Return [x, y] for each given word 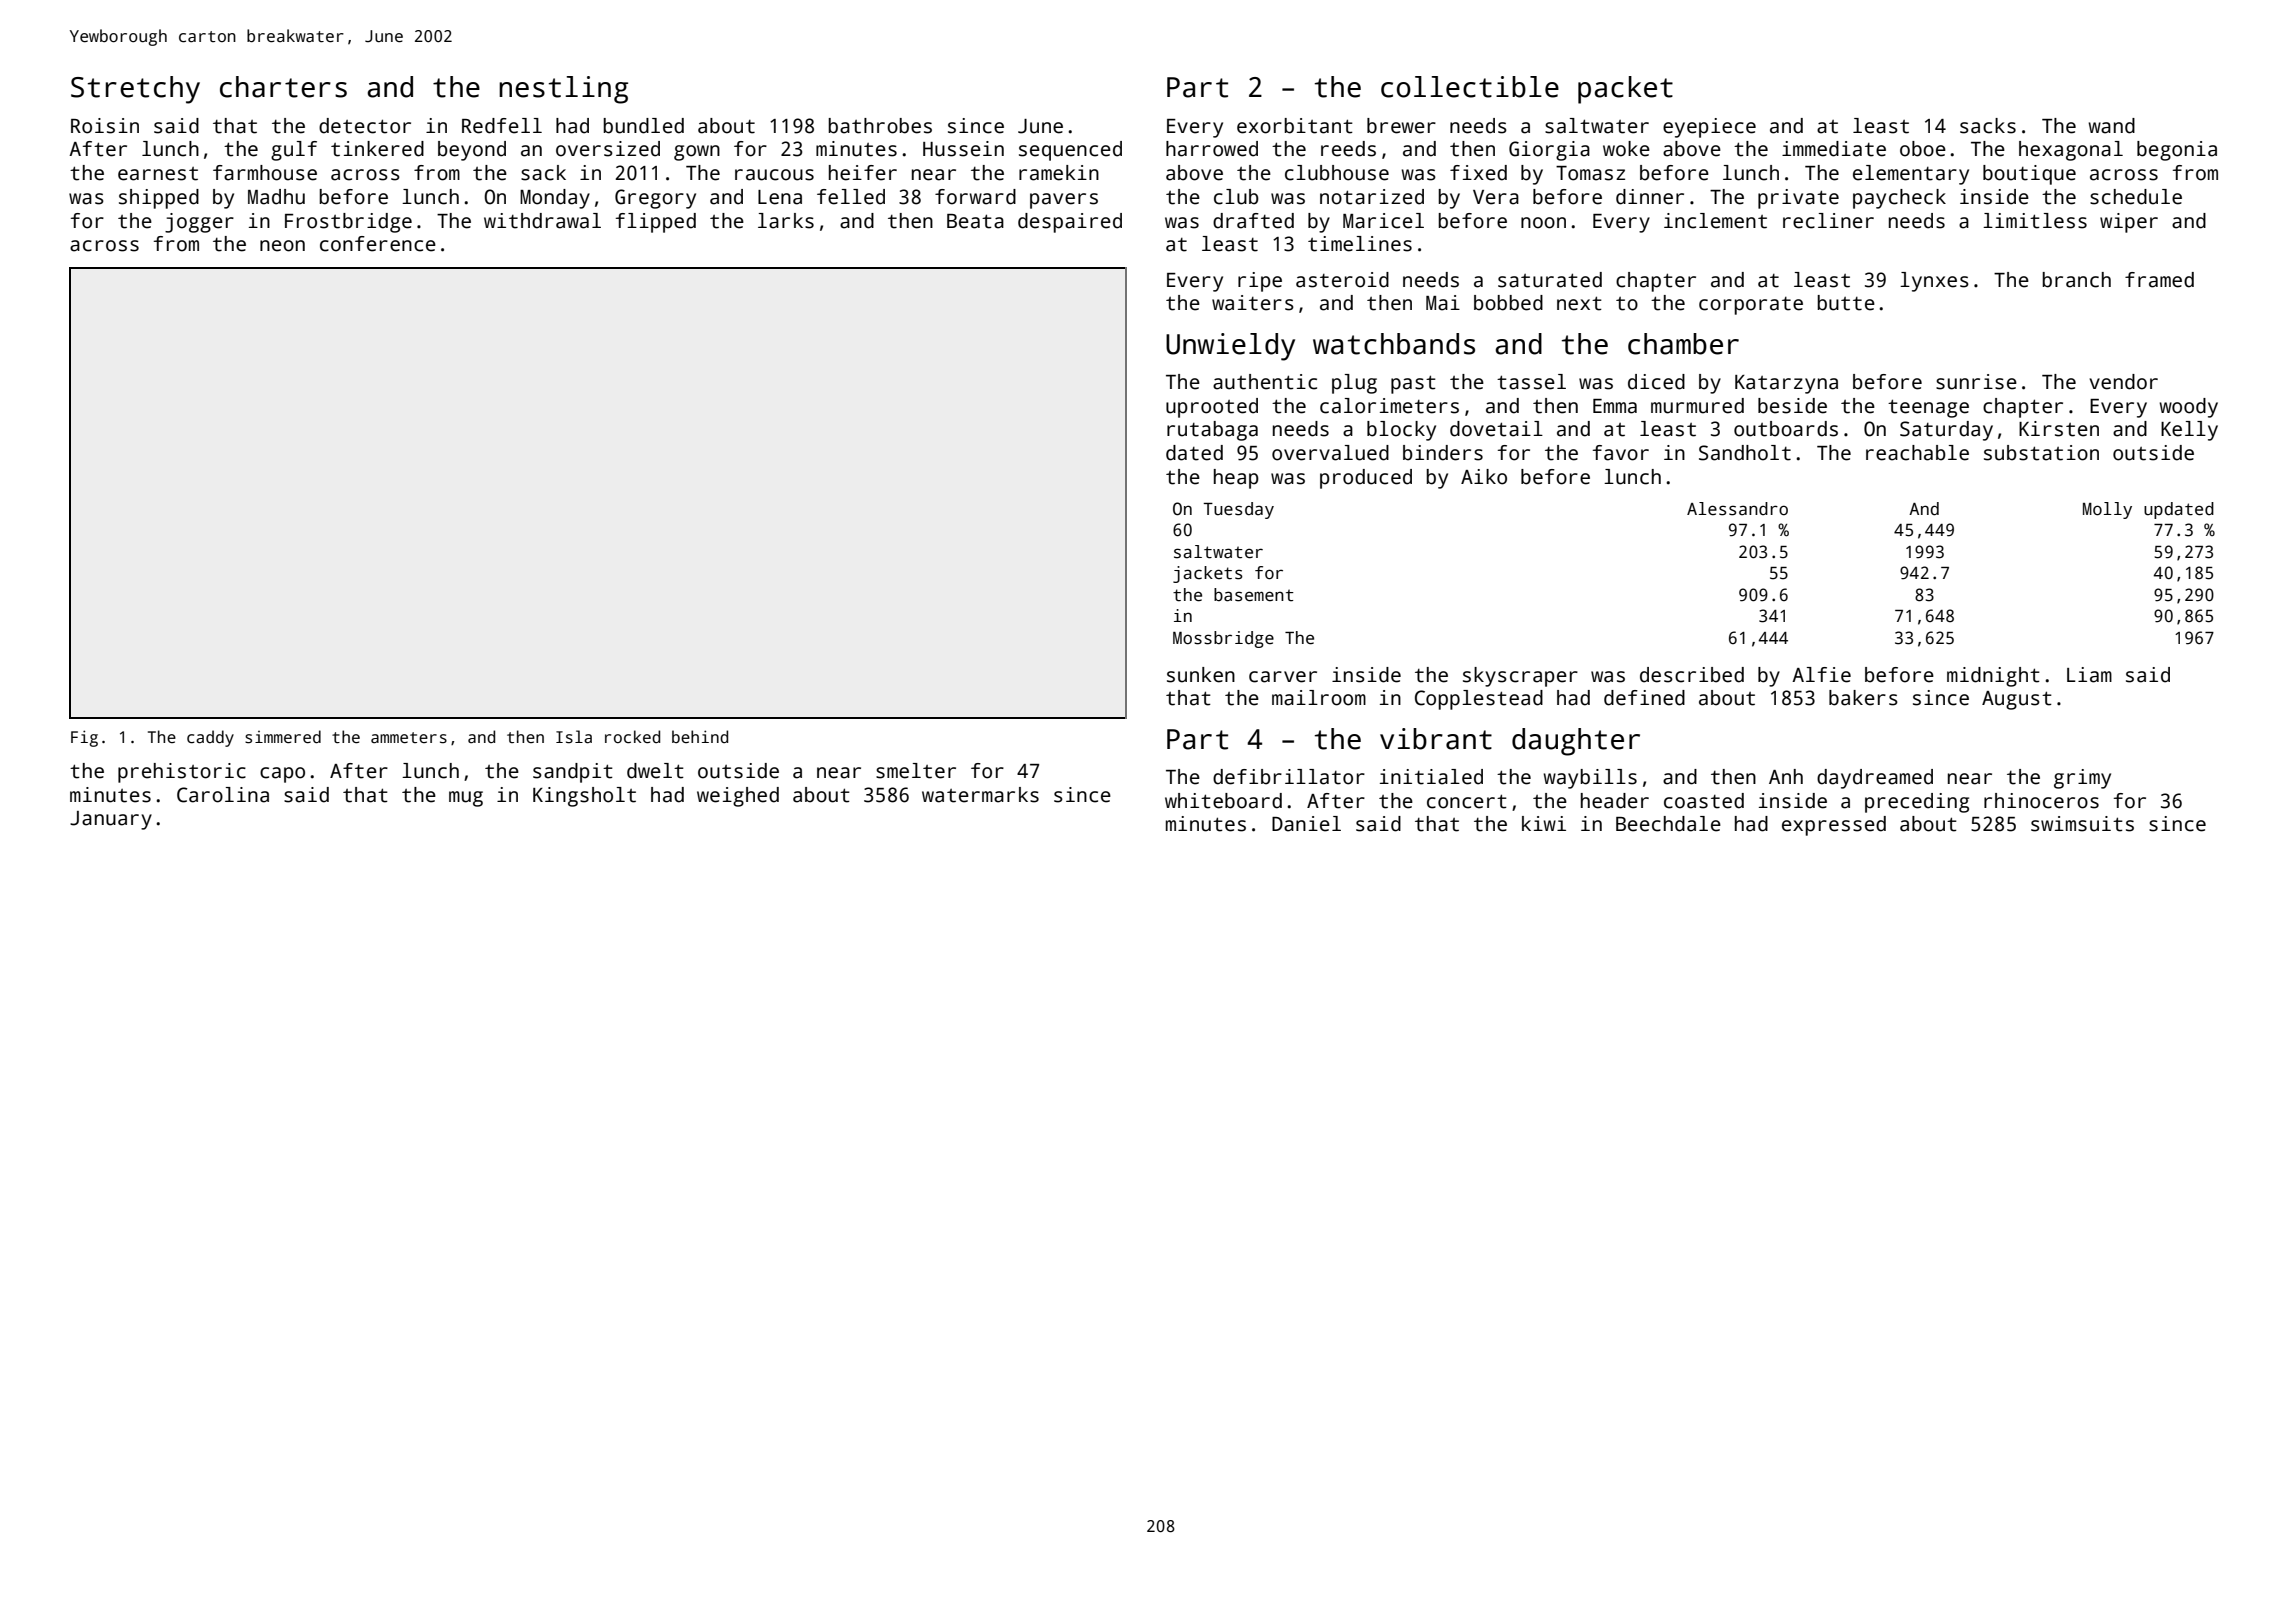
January [111, 820]
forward [975, 197]
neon [282, 246]
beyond [472, 151]
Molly [2107, 510]
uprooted [1212, 408]
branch [2076, 280]
